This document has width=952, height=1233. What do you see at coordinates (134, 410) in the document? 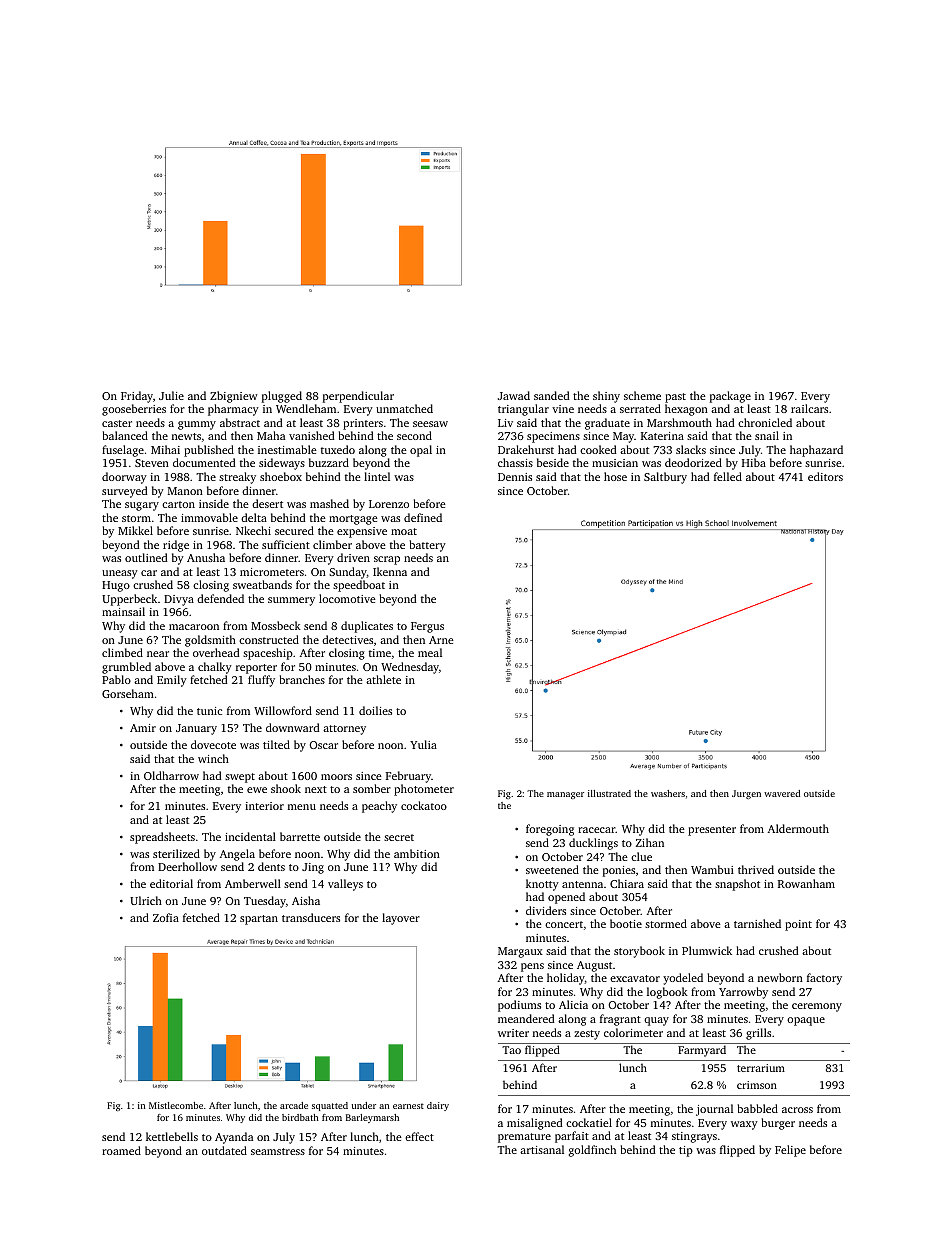
I see `gooseberries` at bounding box center [134, 410].
